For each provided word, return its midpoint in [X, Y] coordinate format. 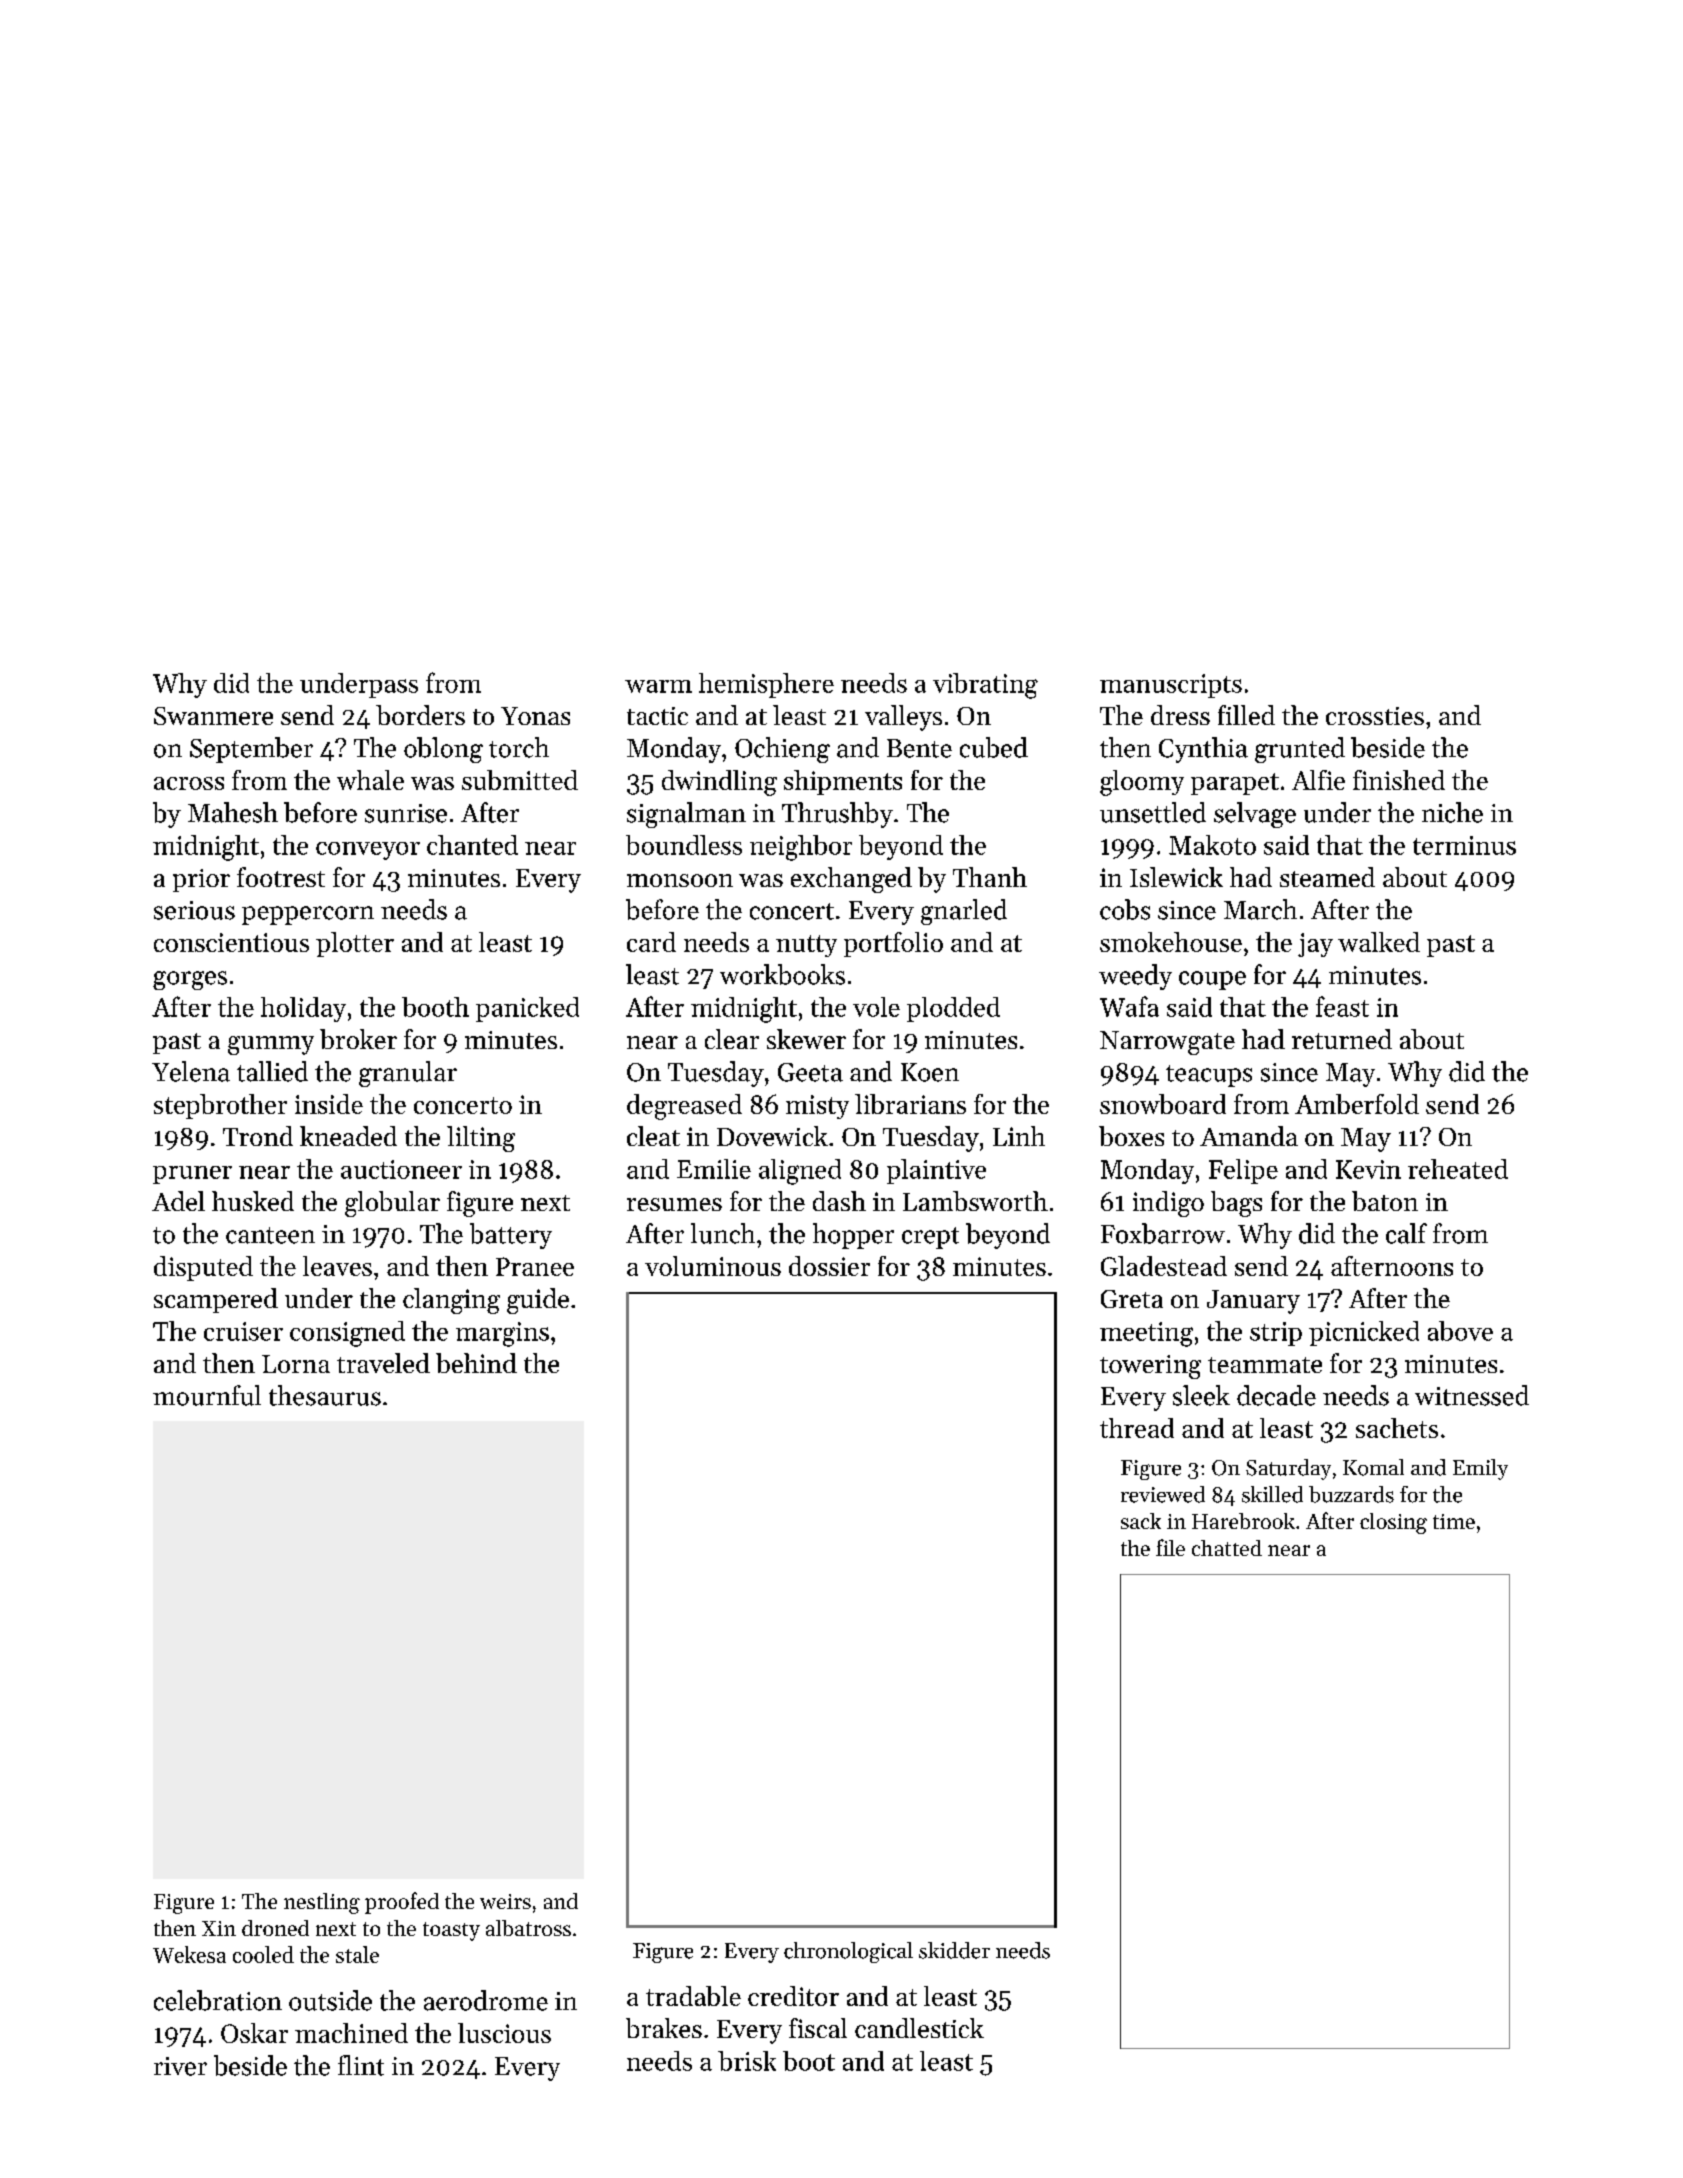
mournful [207, 1395]
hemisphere [766, 685]
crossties [1375, 716]
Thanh [990, 877]
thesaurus [325, 1395]
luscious [504, 2033]
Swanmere [213, 716]
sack [1141, 1521]
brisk [747, 2061]
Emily [1480, 1469]
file [1170, 1547]
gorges [190, 980]
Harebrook [1243, 1521]
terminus [1464, 845]
